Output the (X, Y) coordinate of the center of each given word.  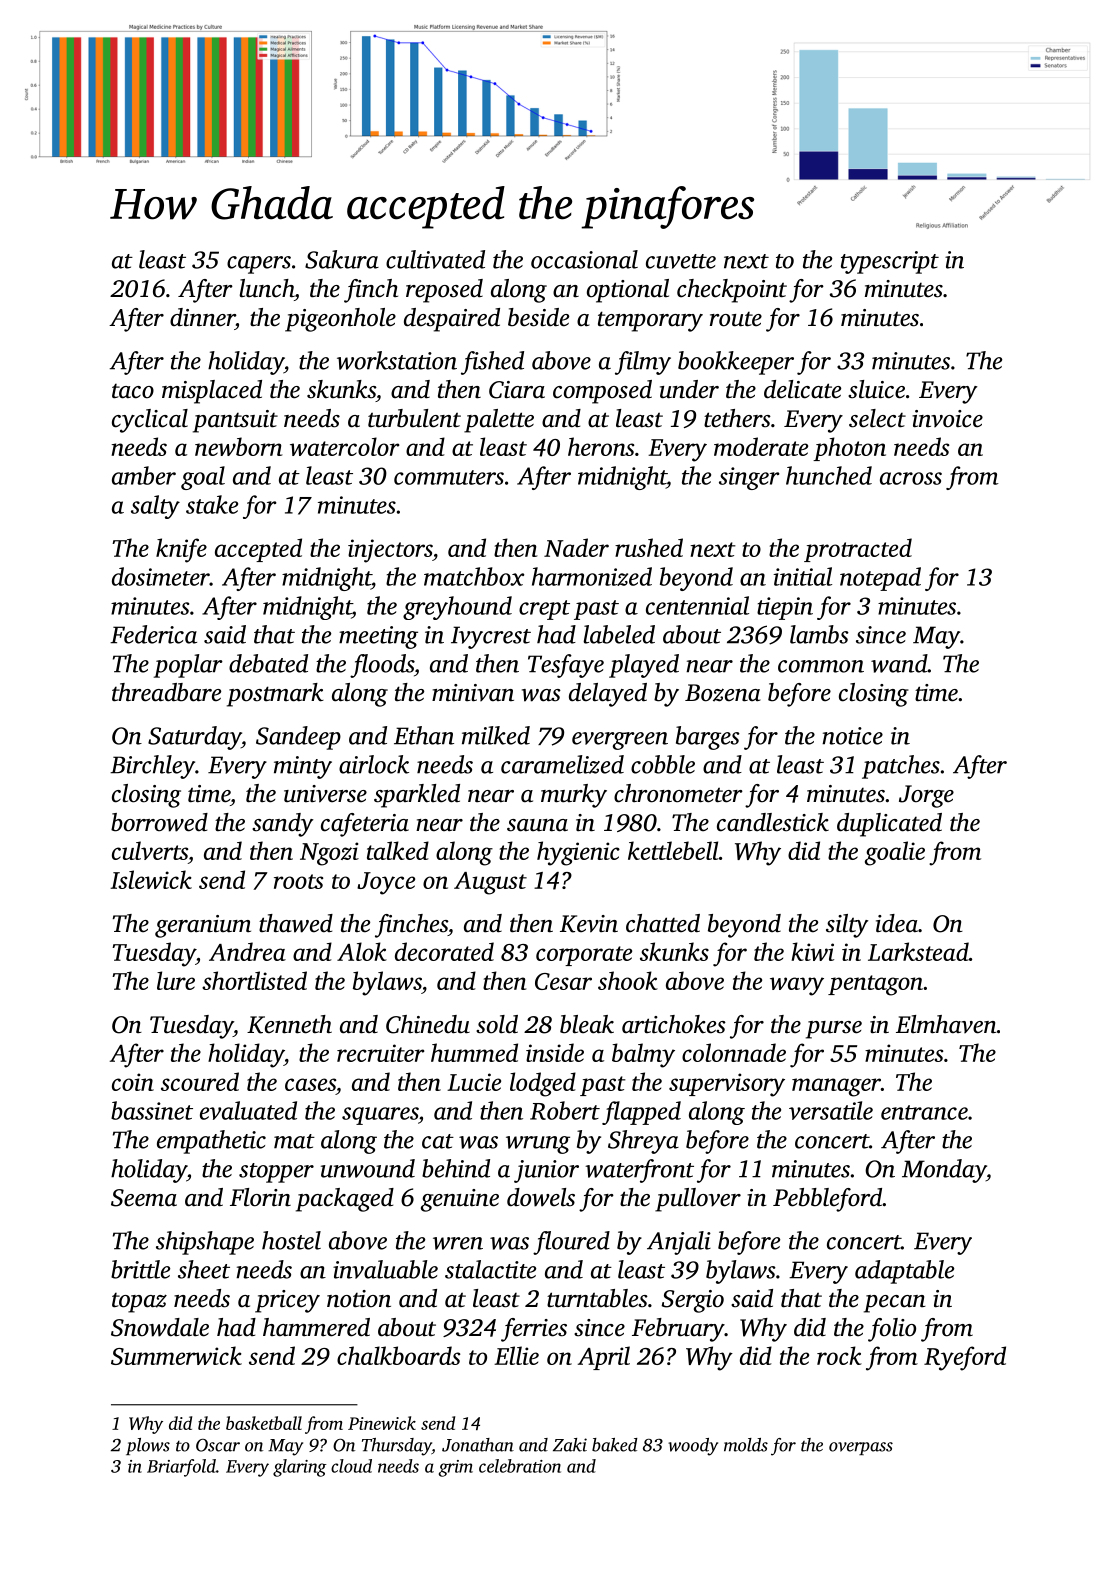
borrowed (159, 822)
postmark (275, 695)
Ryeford (965, 1358)
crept (544, 610)
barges (708, 738)
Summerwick (176, 1355)
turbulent (414, 418)
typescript (890, 262)
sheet (204, 1269)
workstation (397, 360)
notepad (880, 579)
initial (802, 576)
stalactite (490, 1269)
